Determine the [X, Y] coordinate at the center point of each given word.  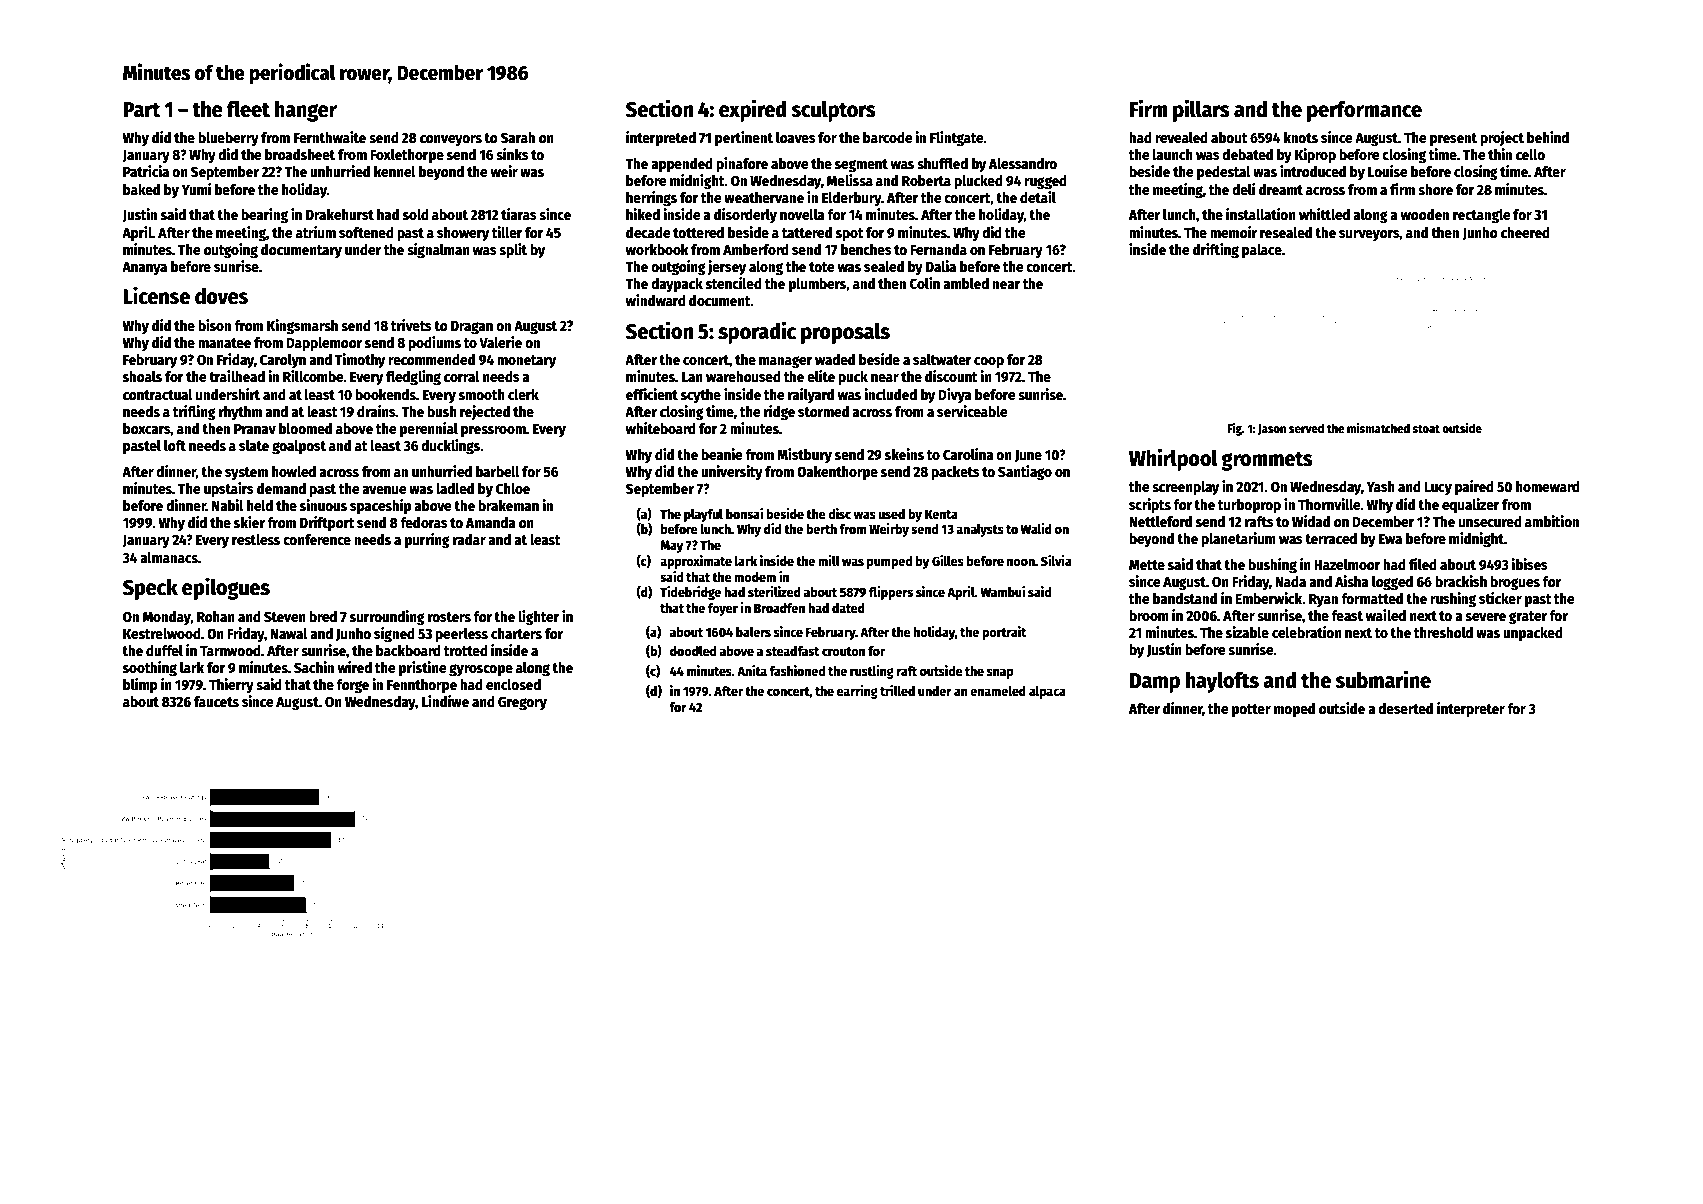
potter [1251, 710]
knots [1301, 137]
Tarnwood [230, 650]
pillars [1201, 110]
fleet [248, 109]
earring [857, 692]
